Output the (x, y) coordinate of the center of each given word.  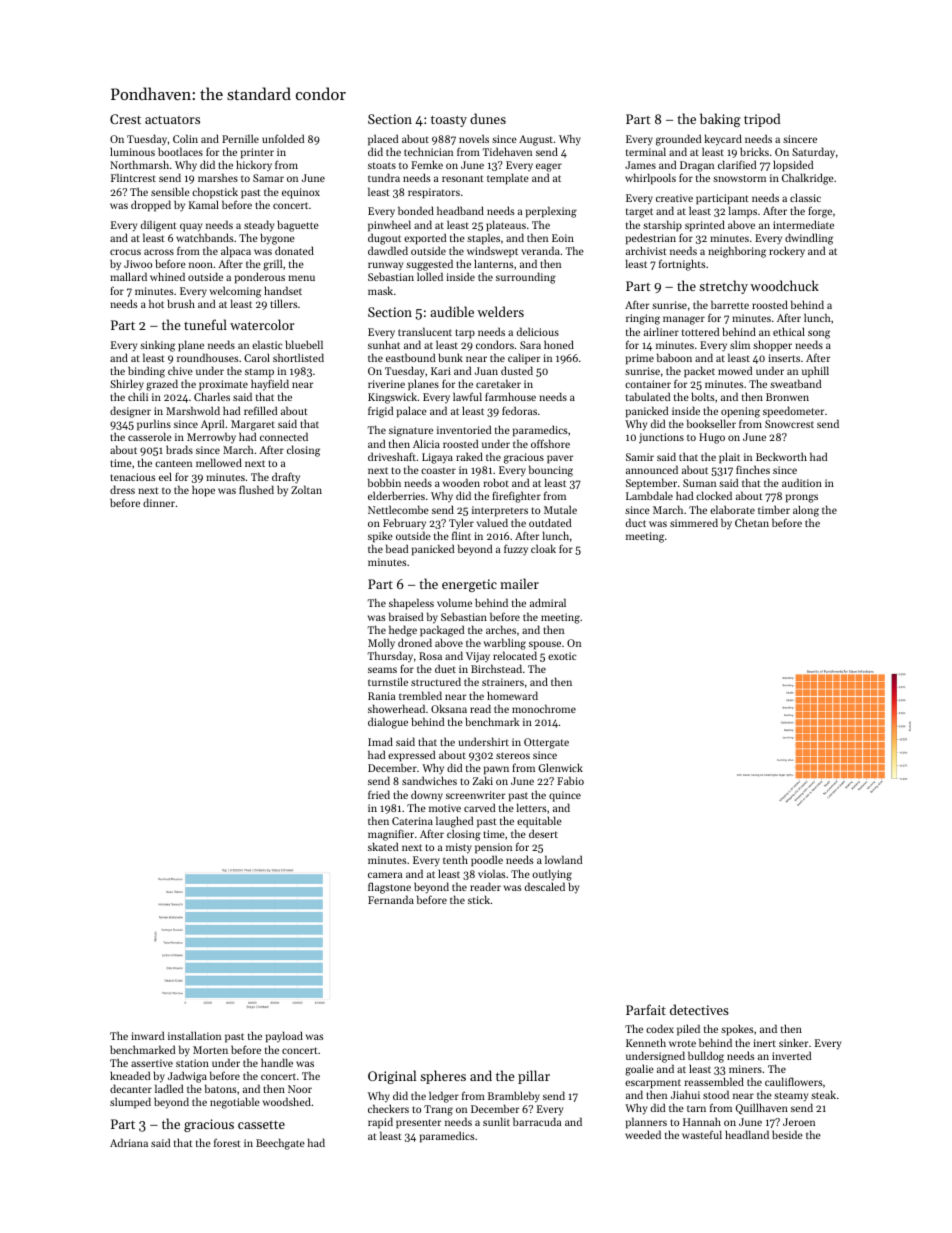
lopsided (793, 166)
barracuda (537, 1121)
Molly (381, 643)
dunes (488, 118)
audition (802, 482)
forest (227, 1142)
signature (411, 431)
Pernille (240, 138)
